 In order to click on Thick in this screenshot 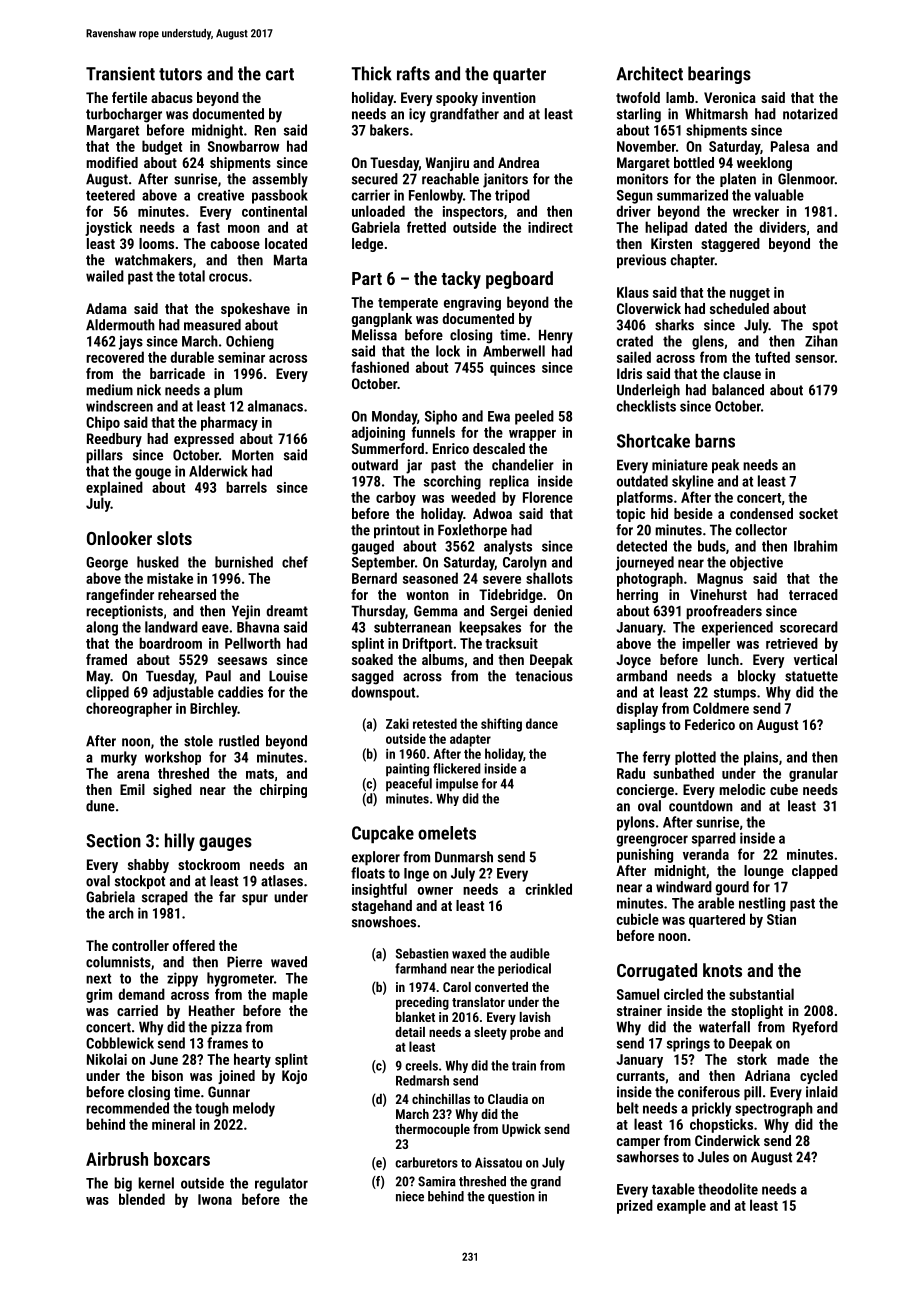, I will do `click(371, 73)`.
